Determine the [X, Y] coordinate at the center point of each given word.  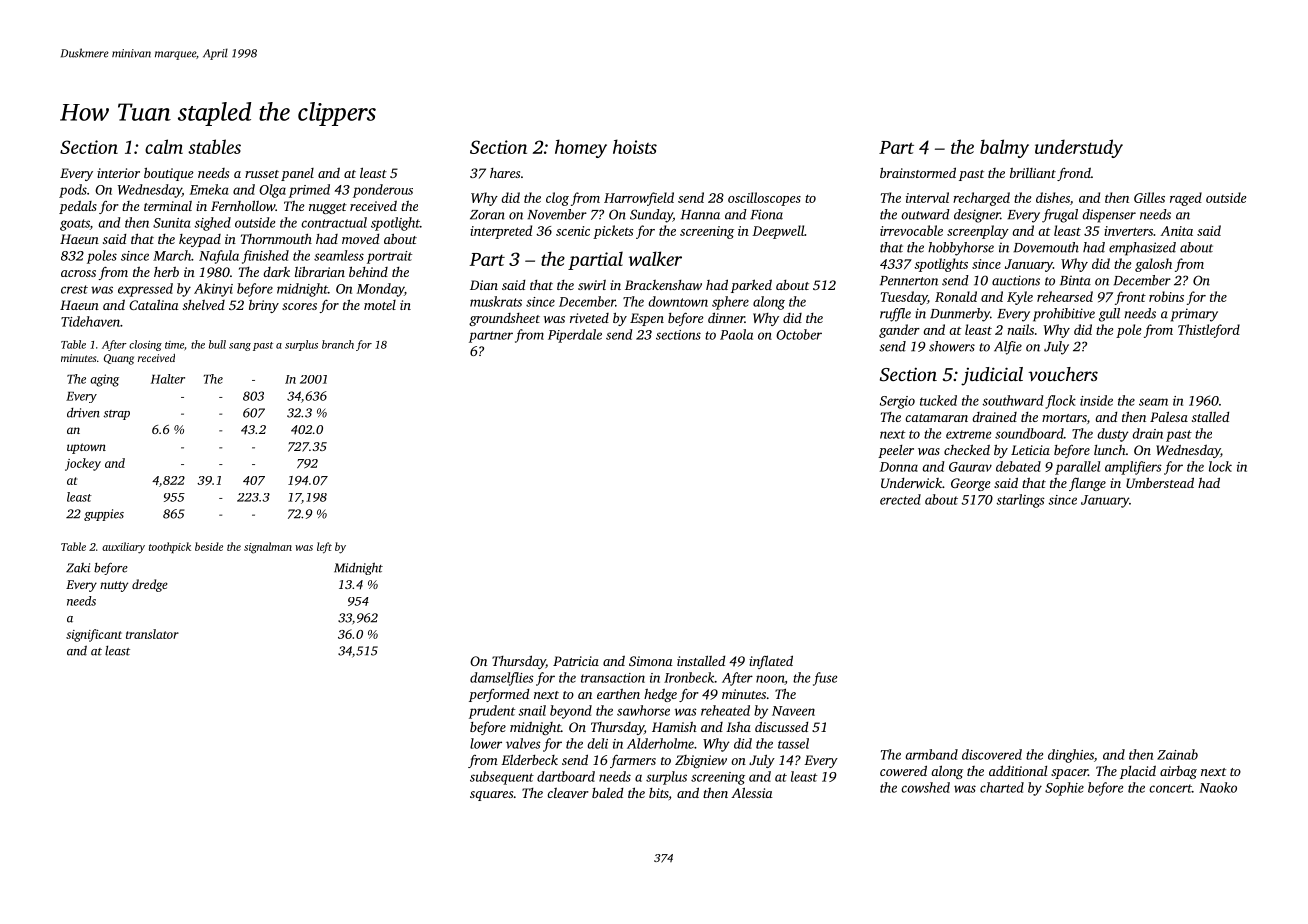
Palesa [1169, 416]
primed [309, 191]
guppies [104, 515]
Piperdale [575, 336]
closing [145, 345]
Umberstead [1160, 482]
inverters [1128, 231]
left [324, 548]
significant [94, 635]
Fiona [766, 214]
